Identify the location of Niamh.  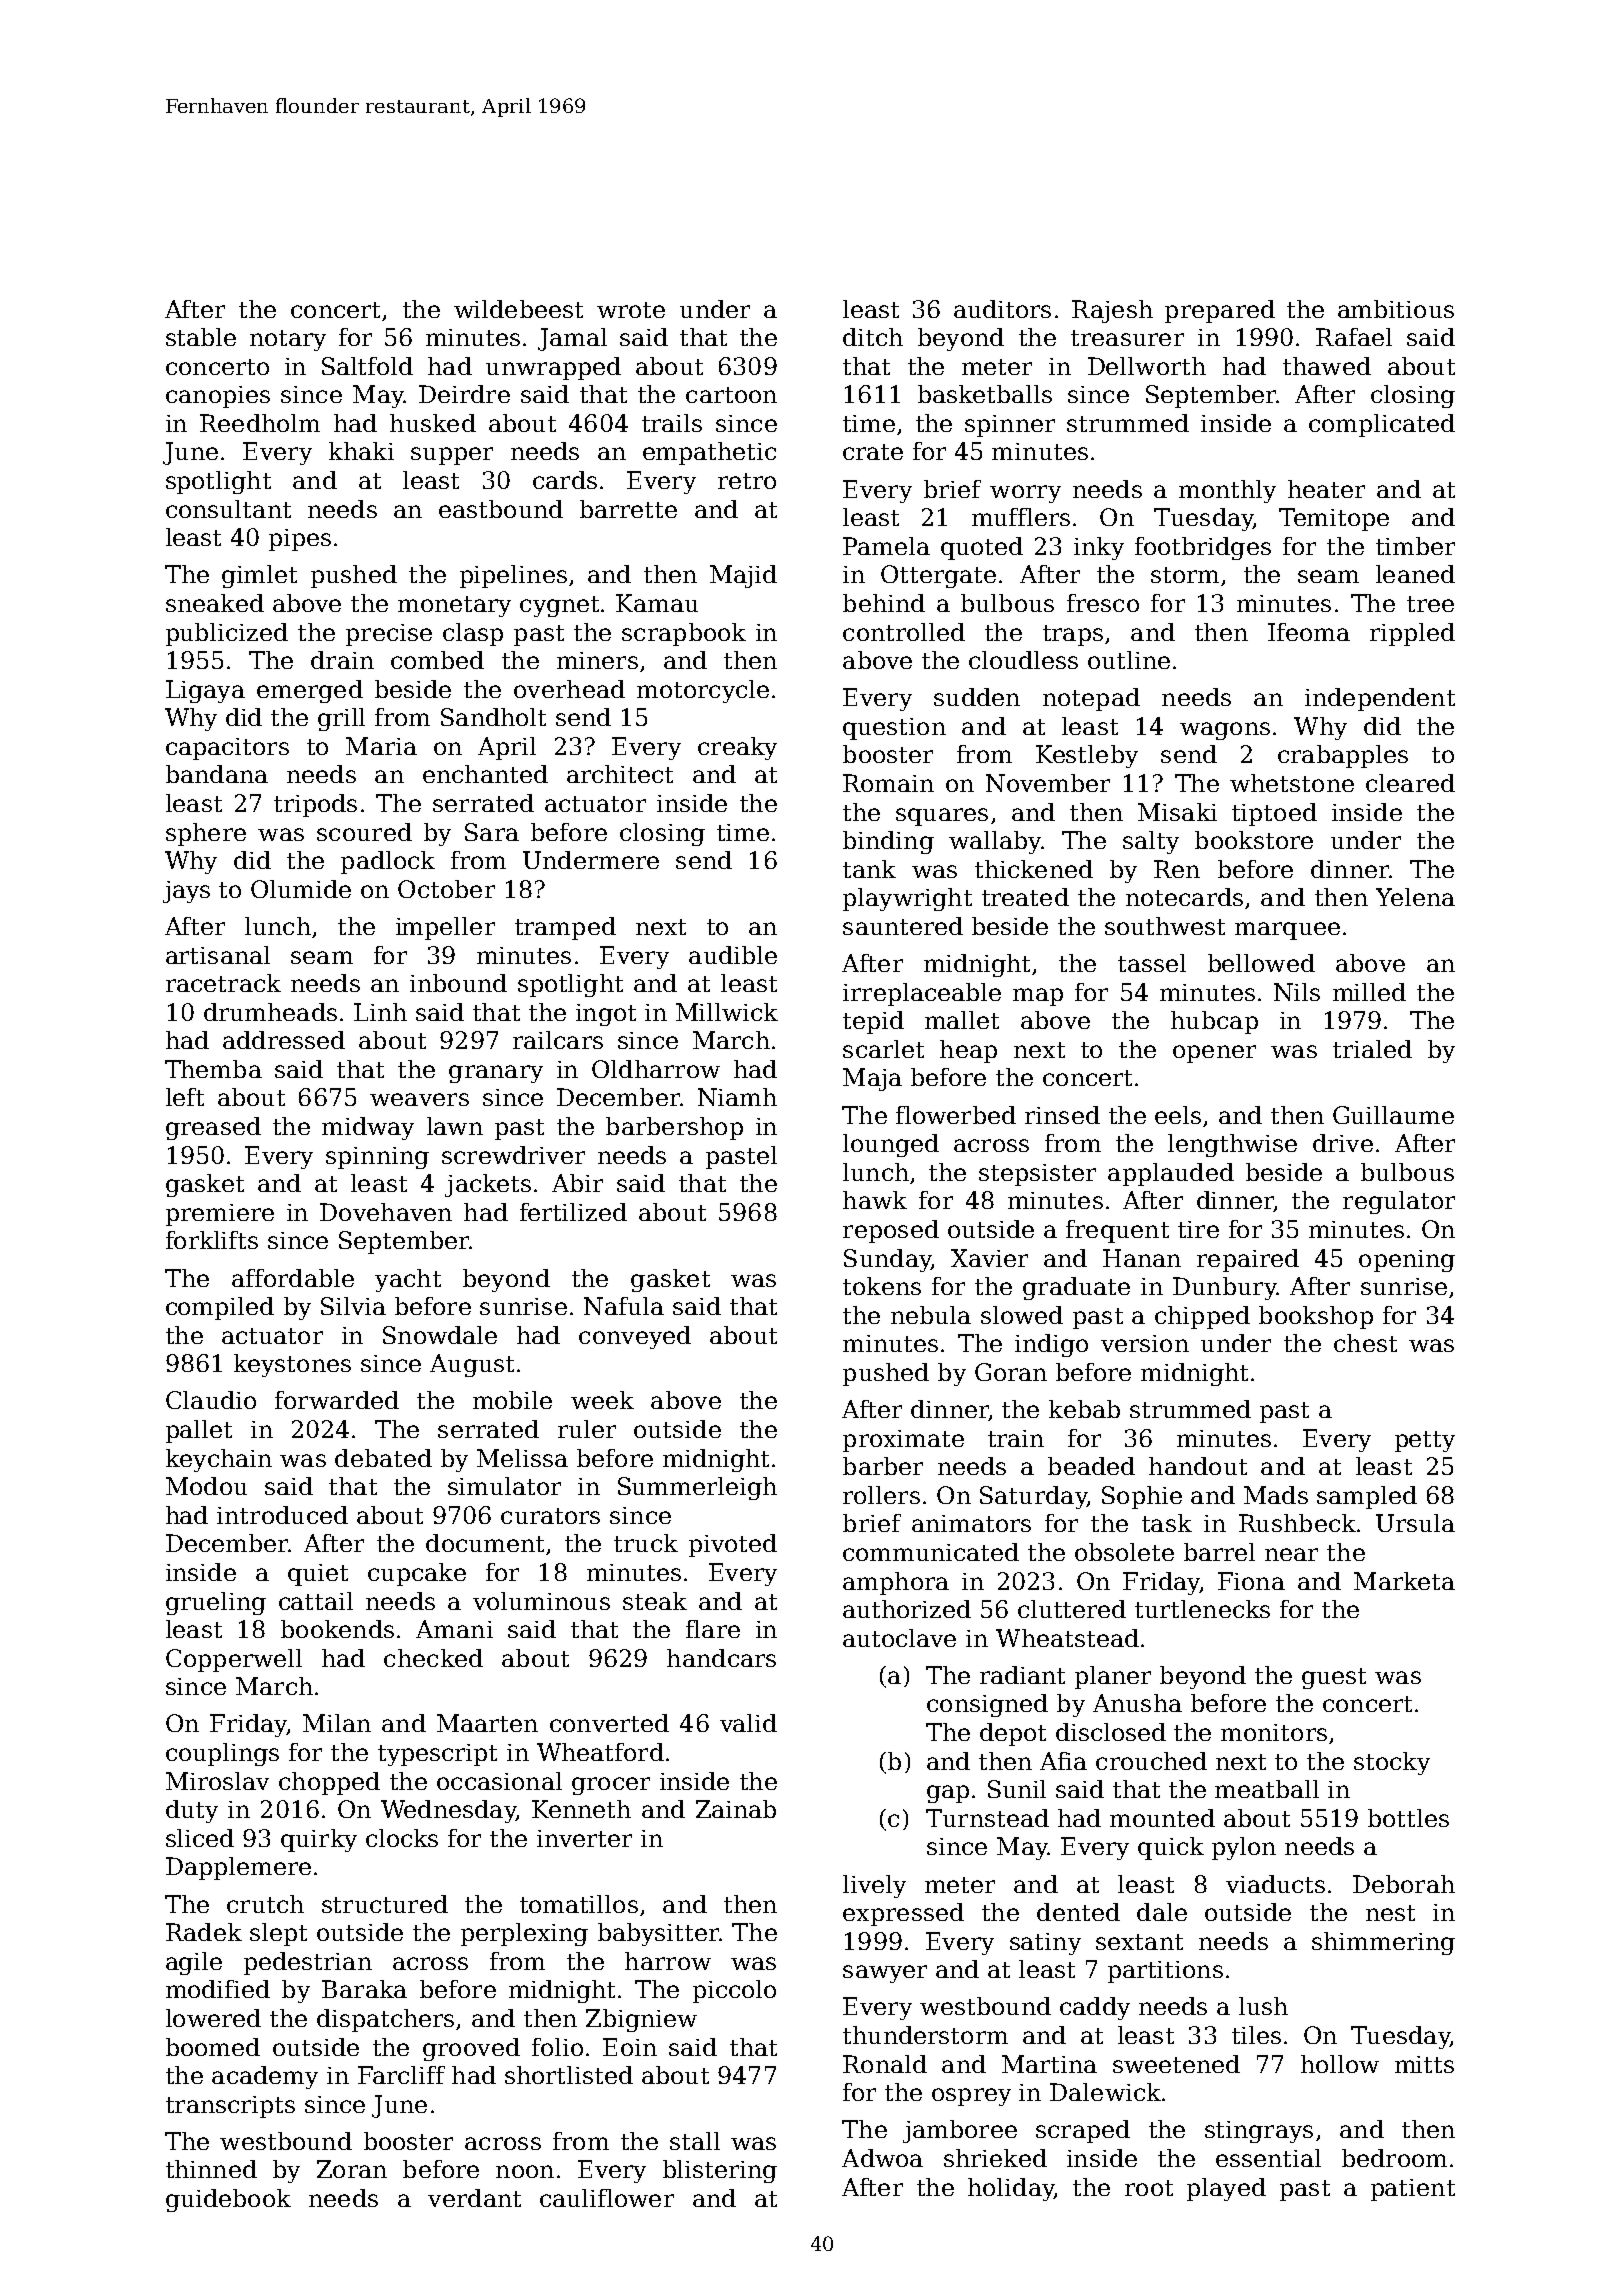
(737, 1097).
